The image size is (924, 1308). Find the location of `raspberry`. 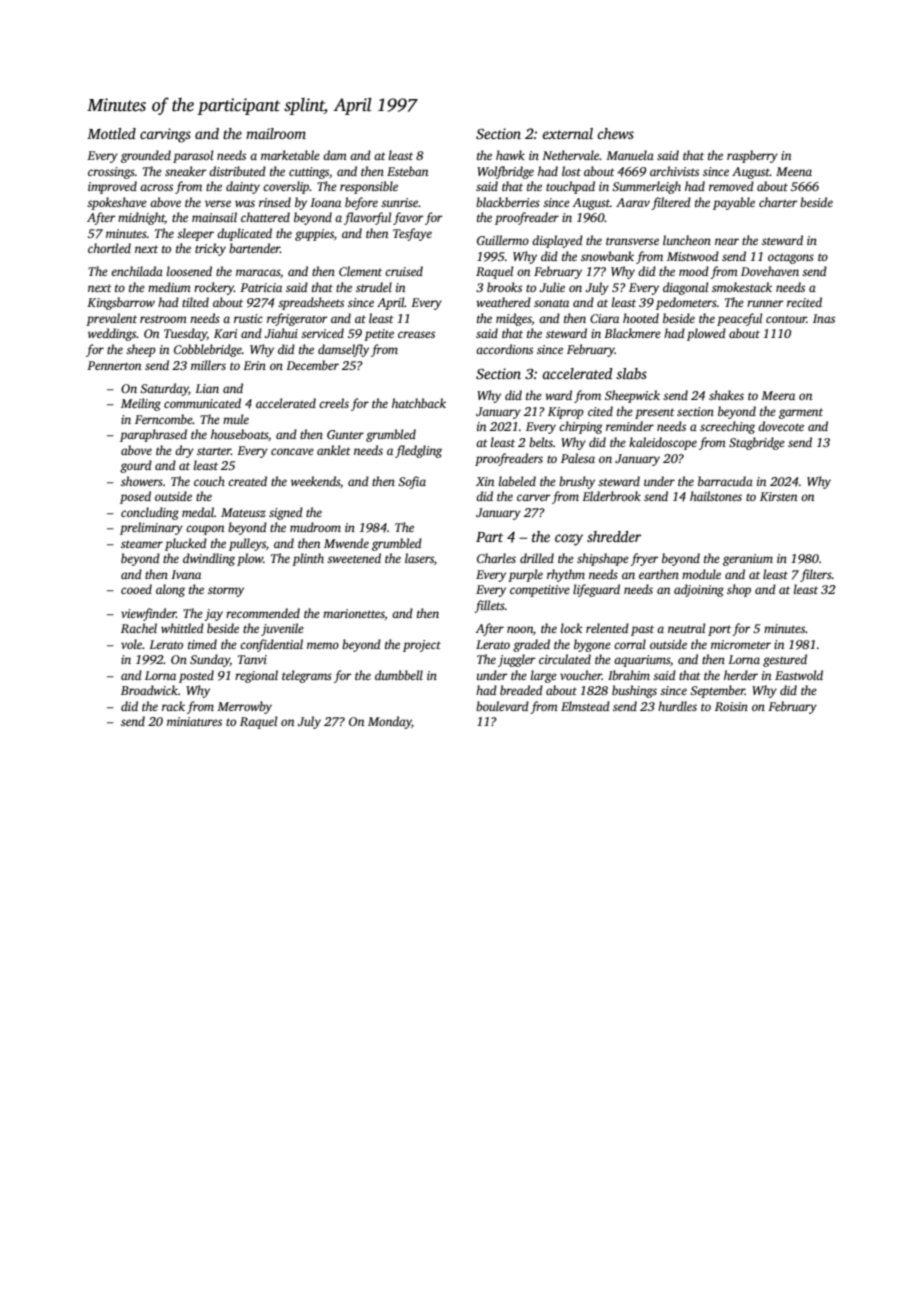

raspberry is located at coordinates (752, 156).
